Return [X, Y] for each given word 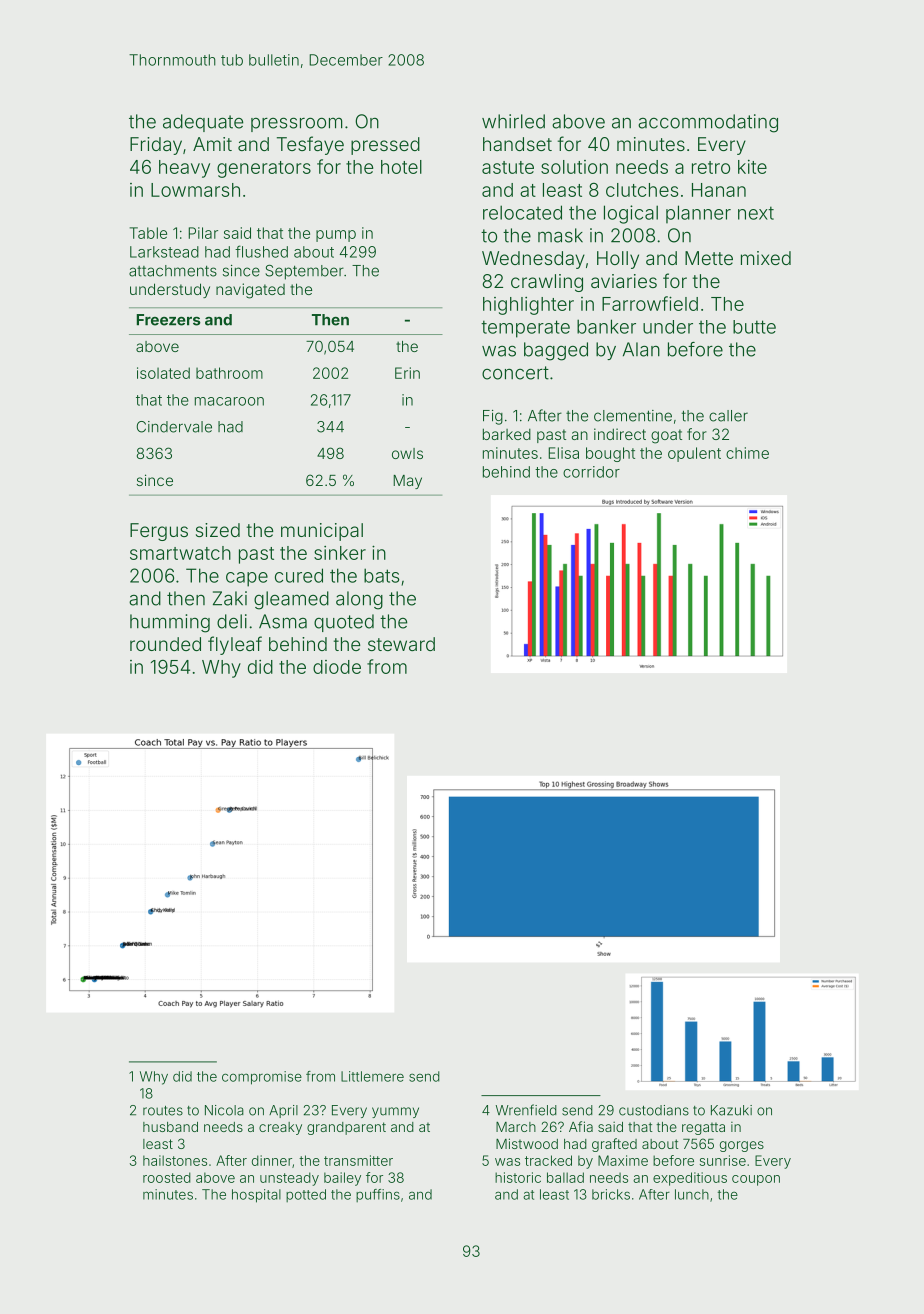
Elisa [563, 453]
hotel [401, 167]
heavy [184, 169]
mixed [766, 258]
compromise [262, 1078]
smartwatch [180, 553]
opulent [694, 454]
